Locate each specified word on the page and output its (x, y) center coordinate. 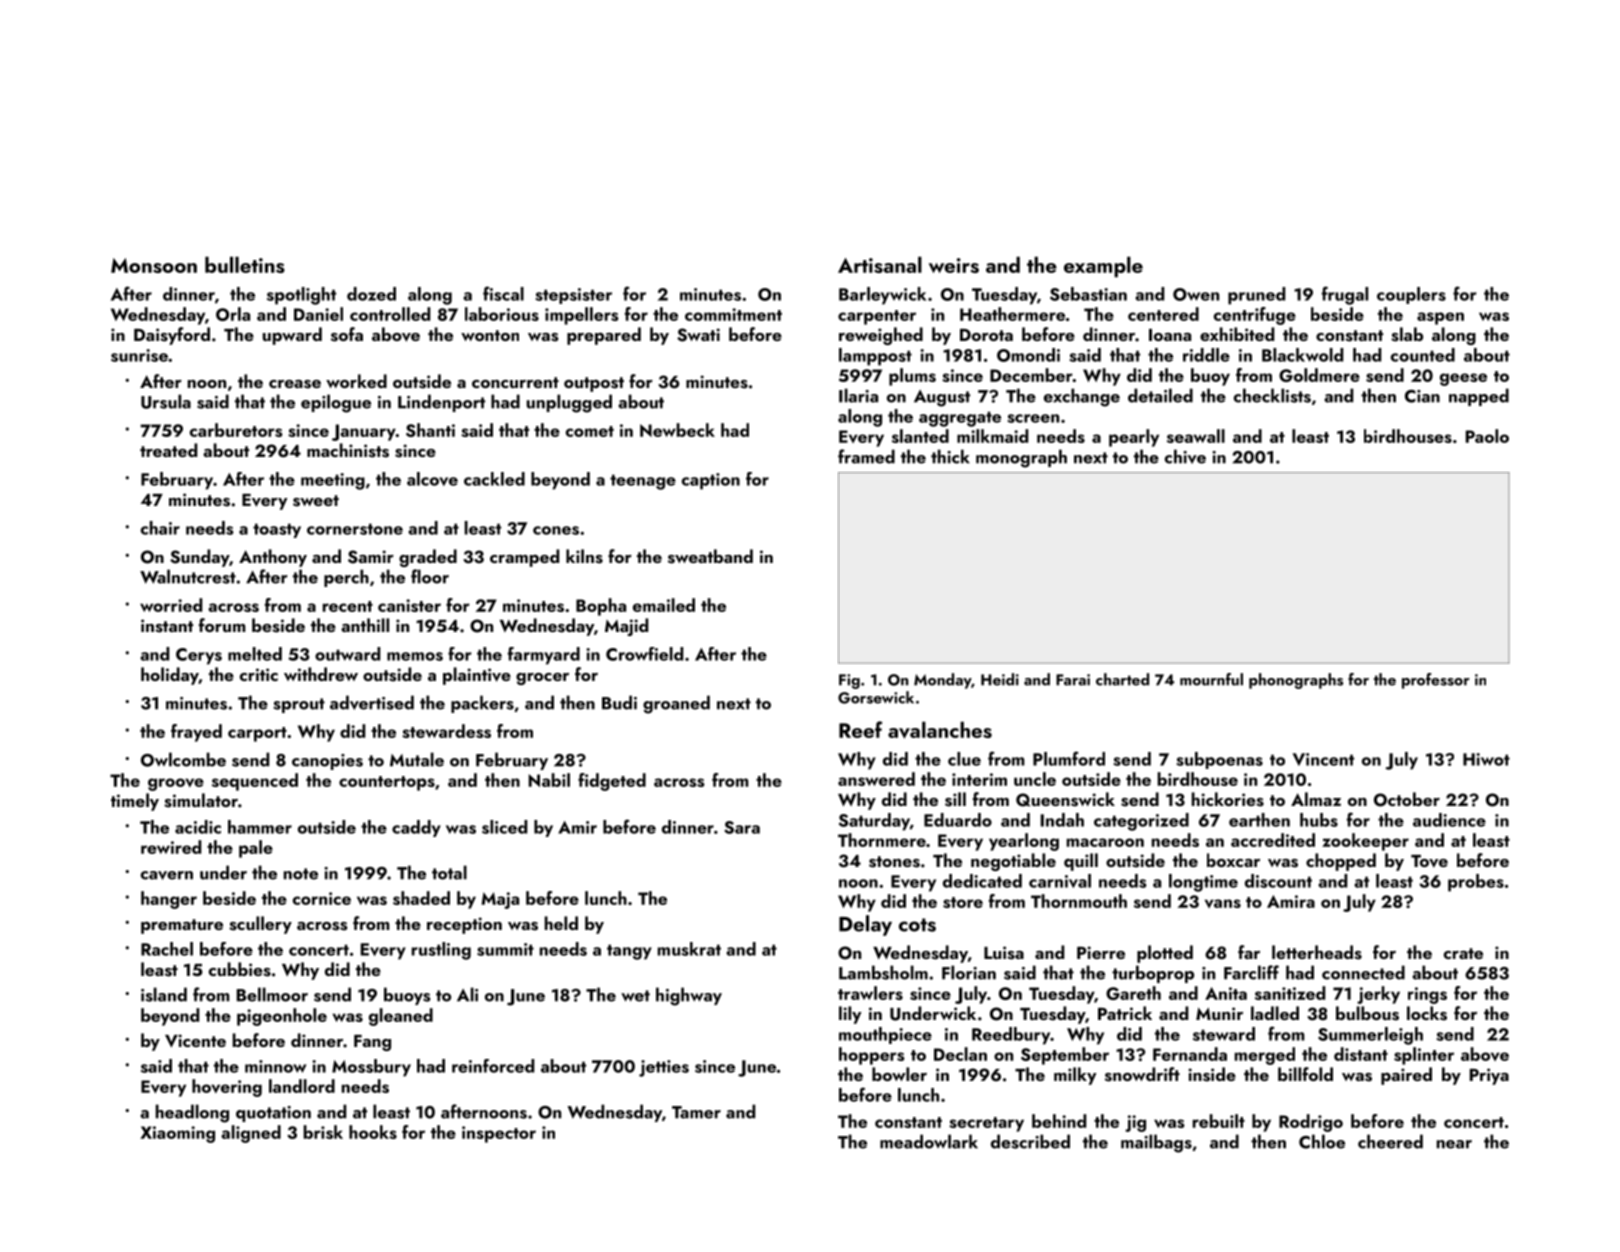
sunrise (139, 355)
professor (1436, 681)
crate (1463, 953)
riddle (1206, 355)
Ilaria (858, 395)
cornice (322, 898)
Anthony (273, 558)
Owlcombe (183, 759)
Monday (942, 681)
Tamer (696, 1112)
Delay (865, 925)
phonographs (1296, 681)
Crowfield (644, 654)
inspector (499, 1134)
